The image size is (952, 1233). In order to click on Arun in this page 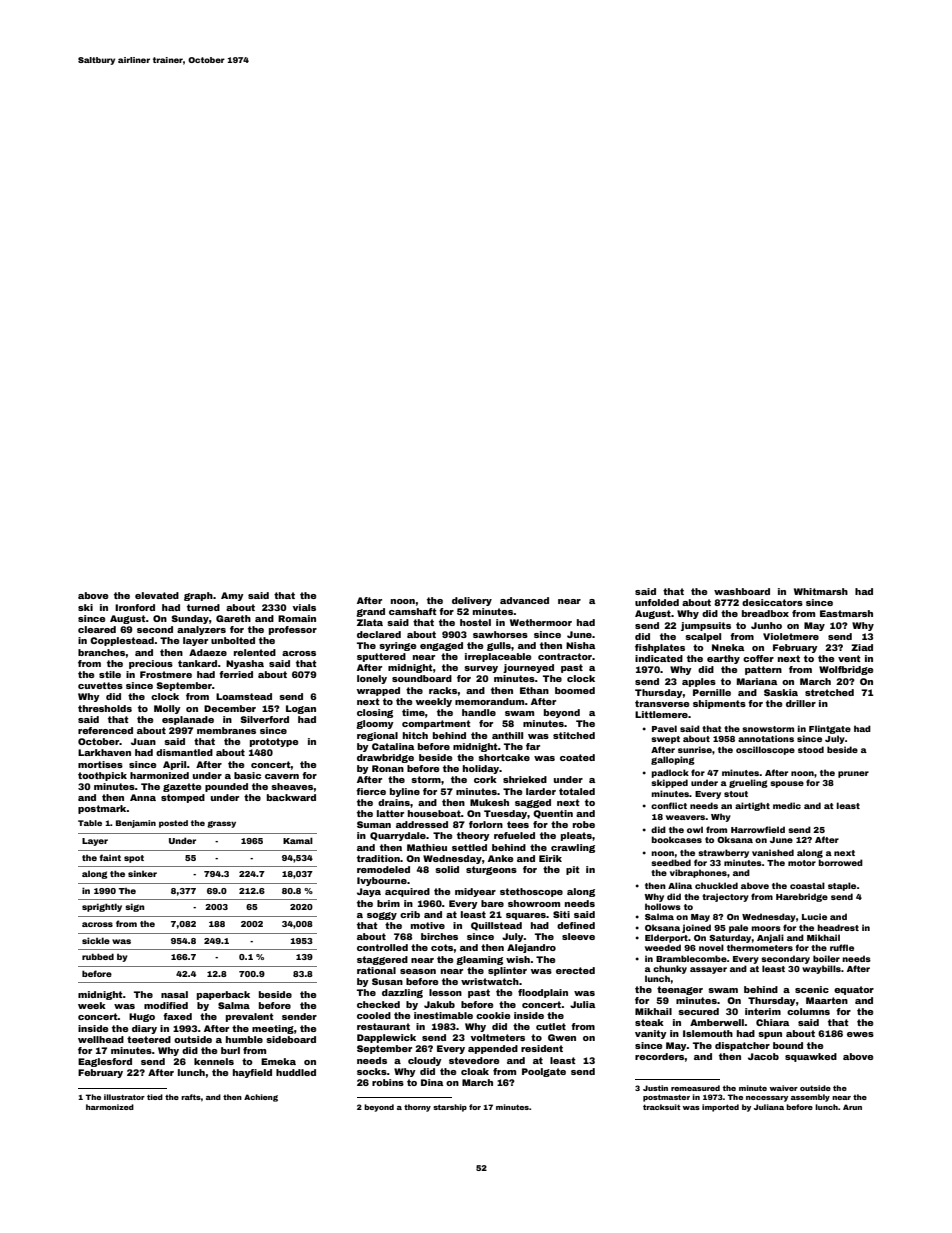, I will do `click(852, 1107)`.
